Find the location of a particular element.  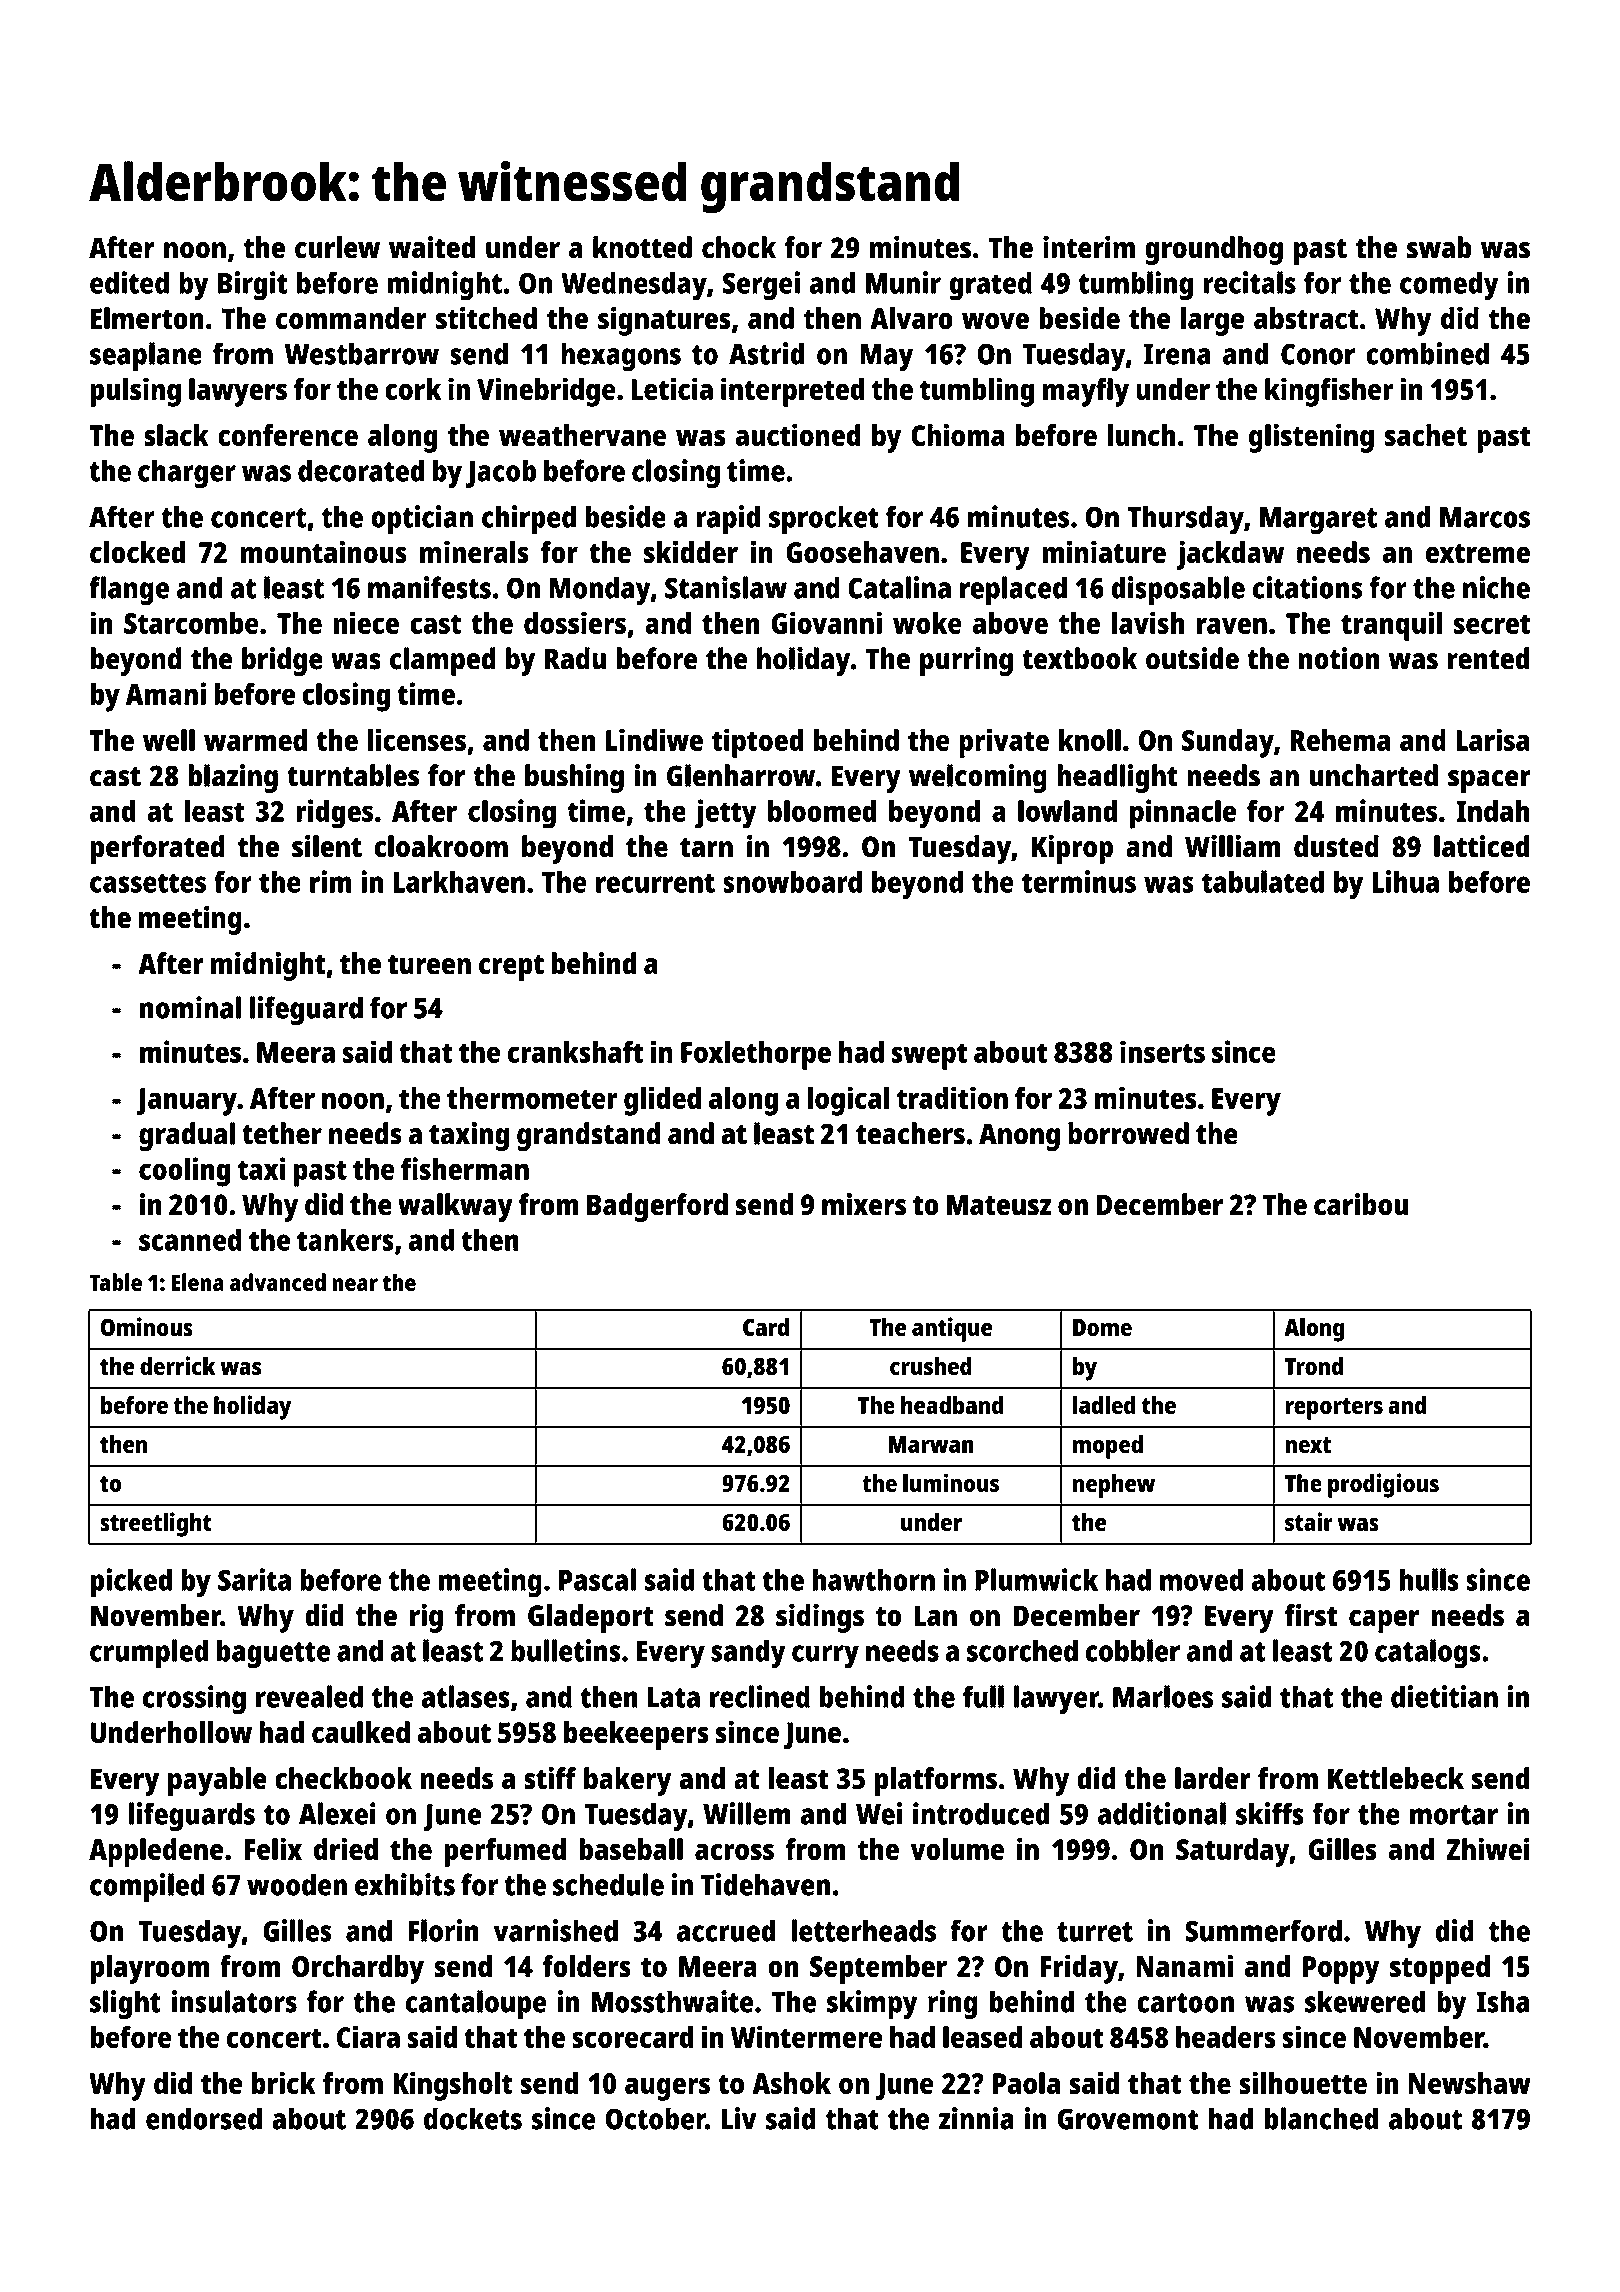

endorsed is located at coordinates (204, 2118).
